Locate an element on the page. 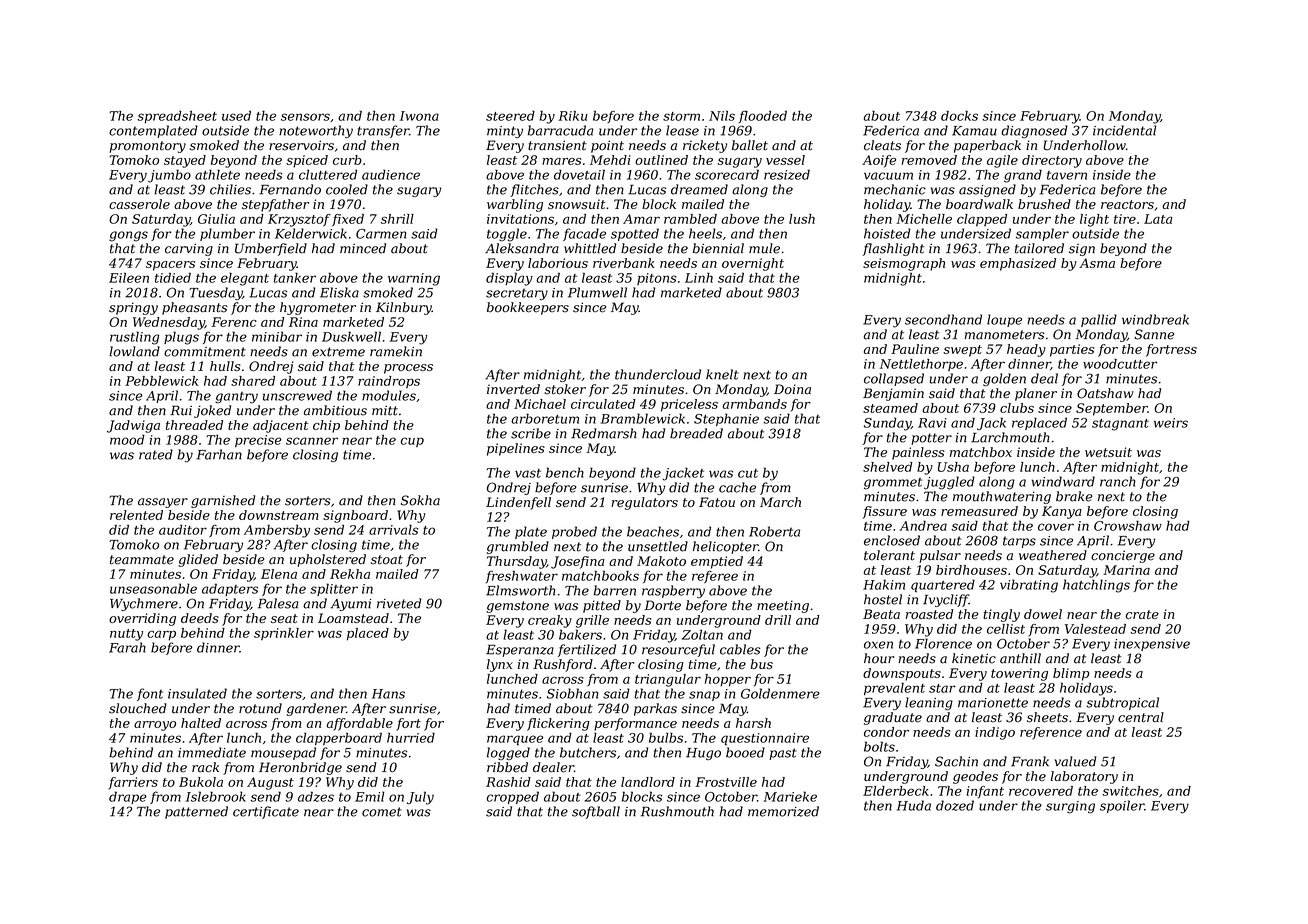 The height and width of the document is (924, 1308). patterned is located at coordinates (196, 812).
